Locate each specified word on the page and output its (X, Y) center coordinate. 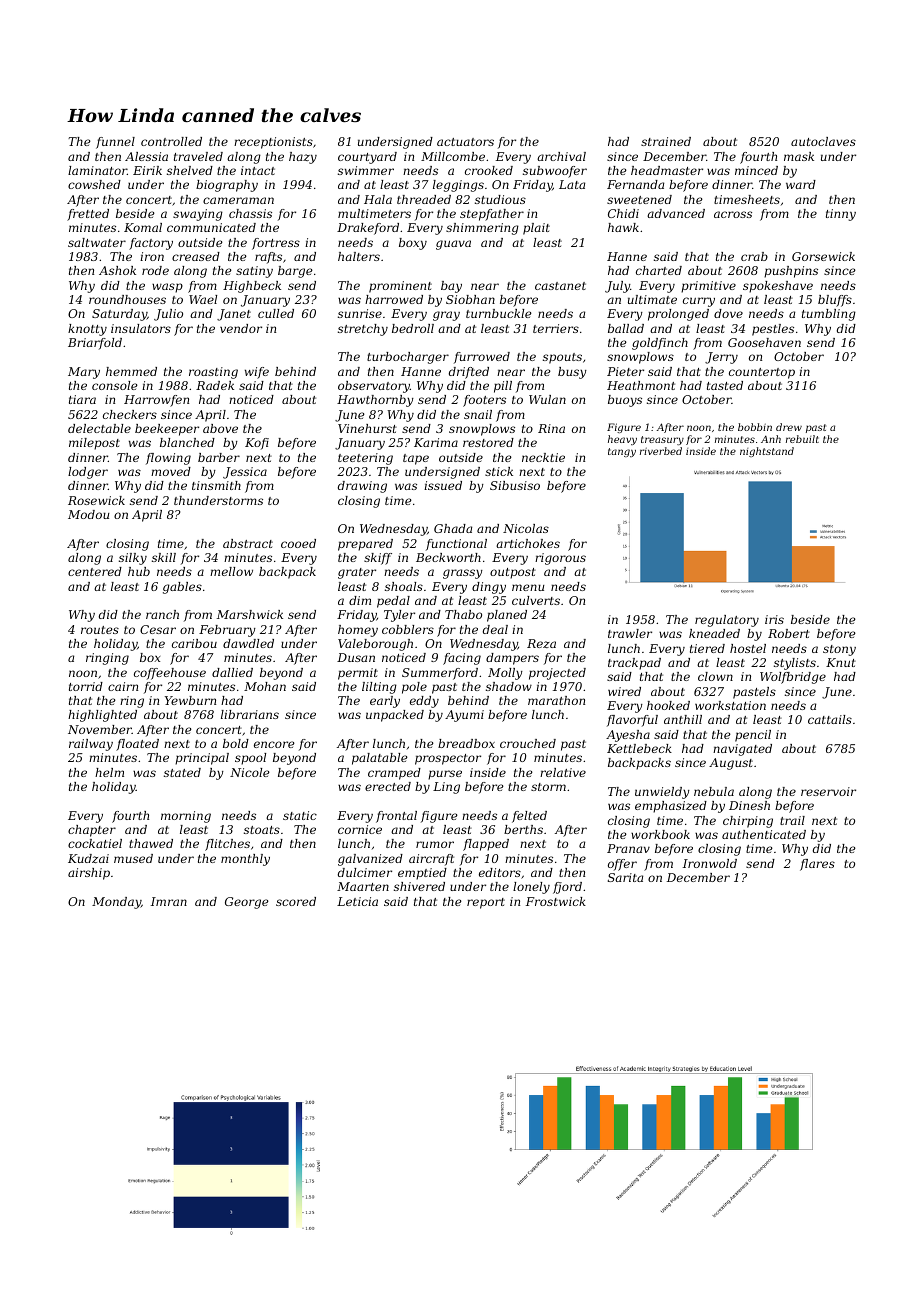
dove (728, 313)
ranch (162, 614)
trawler (630, 633)
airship (89, 874)
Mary (84, 373)
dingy (489, 588)
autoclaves (823, 141)
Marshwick (250, 614)
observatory (374, 387)
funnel (115, 143)
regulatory (727, 621)
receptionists (273, 143)
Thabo (463, 614)
